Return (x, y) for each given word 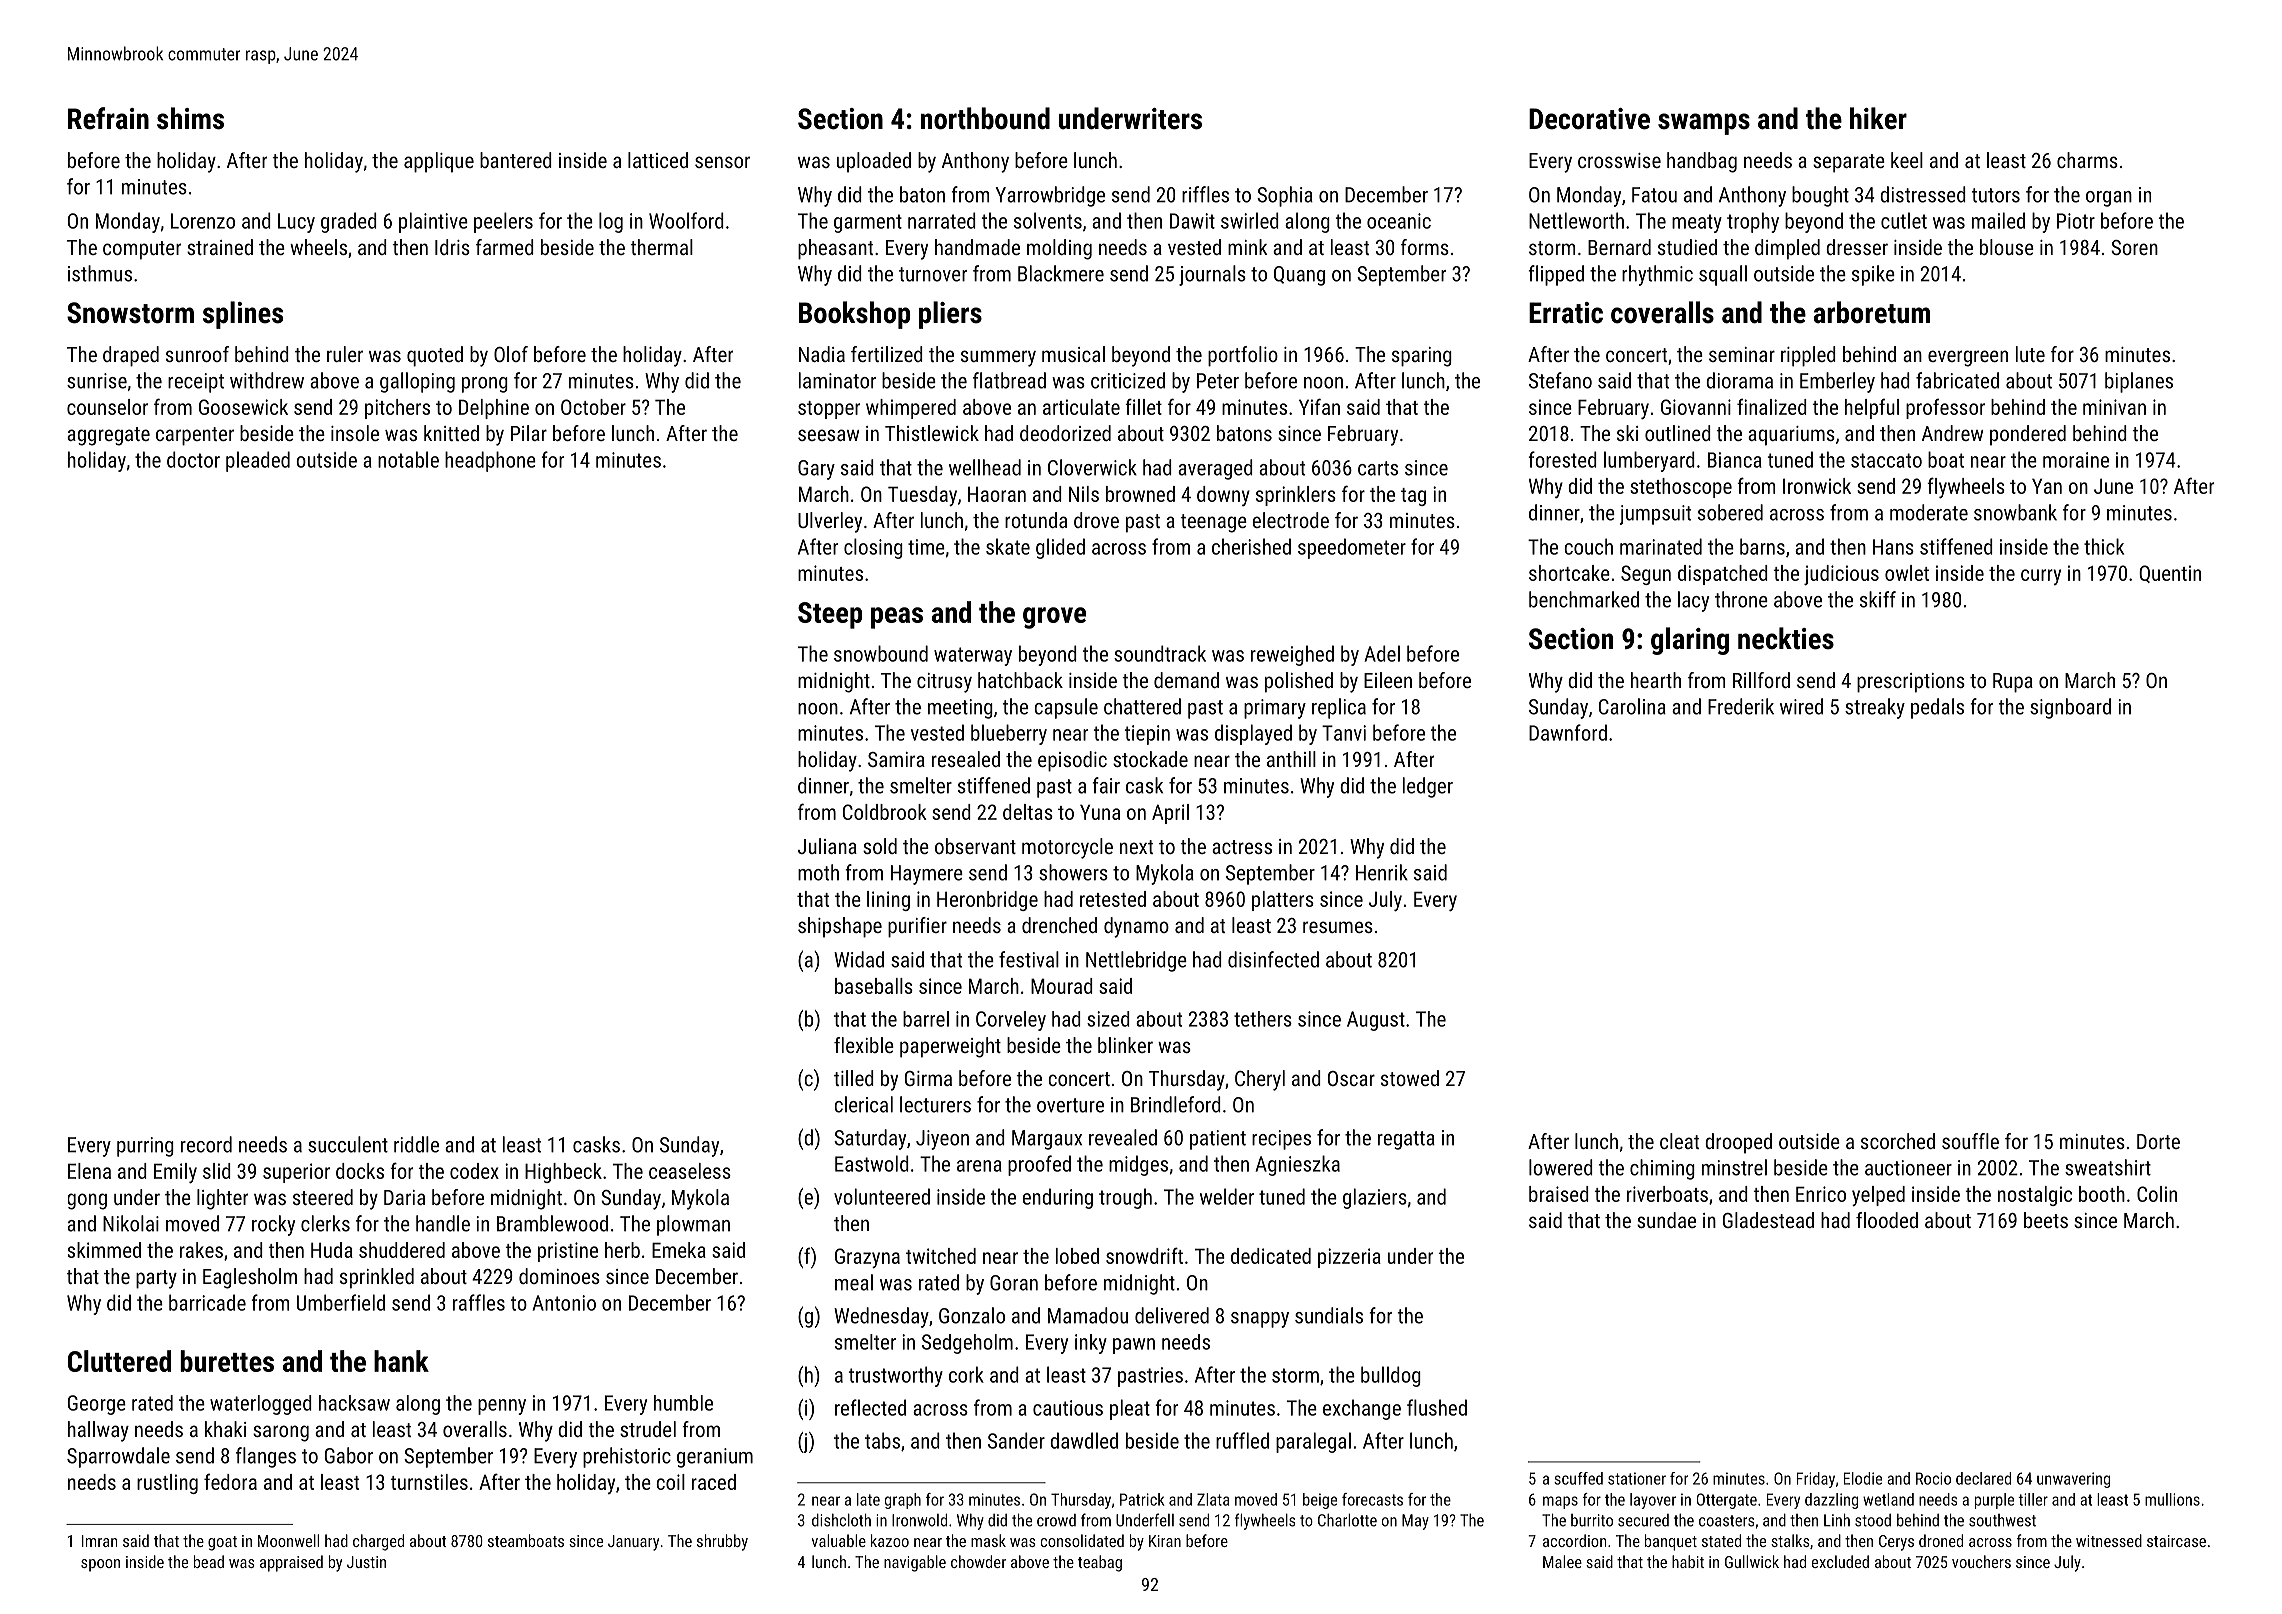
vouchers (1981, 1561)
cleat (1679, 1141)
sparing (1422, 357)
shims (190, 118)
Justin (366, 1562)
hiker (1878, 118)
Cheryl (1260, 1080)
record (206, 1144)
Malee (1562, 1561)
